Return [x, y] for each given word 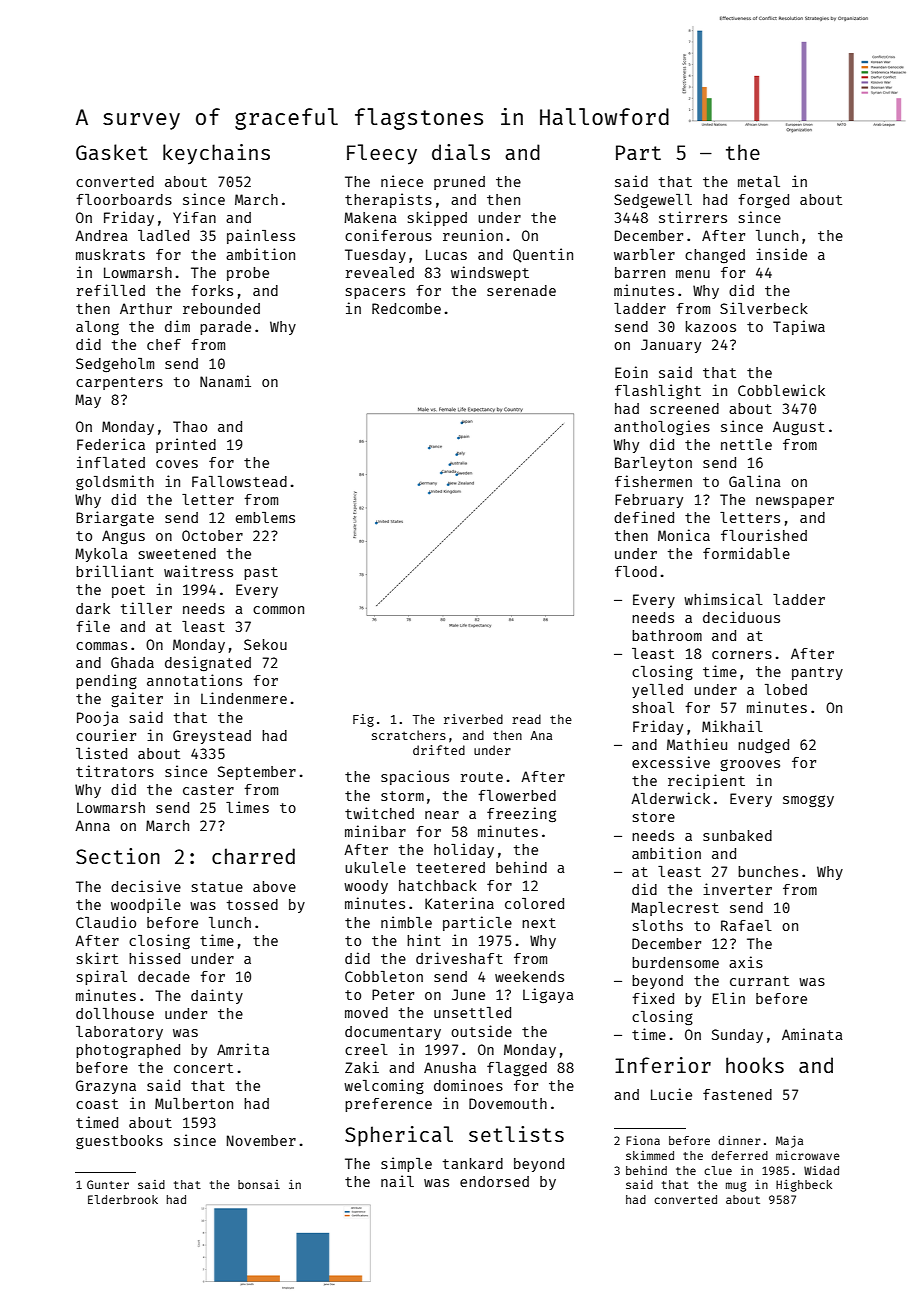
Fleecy [382, 154]
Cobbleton [384, 976]
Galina [755, 481]
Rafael [746, 925]
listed [101, 753]
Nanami [225, 381]
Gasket [112, 152]
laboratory [119, 1033]
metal [759, 181]
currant [759, 981]
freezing [521, 814]
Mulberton [194, 1103]
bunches [768, 871]
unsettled [472, 1012]
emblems [265, 517]
